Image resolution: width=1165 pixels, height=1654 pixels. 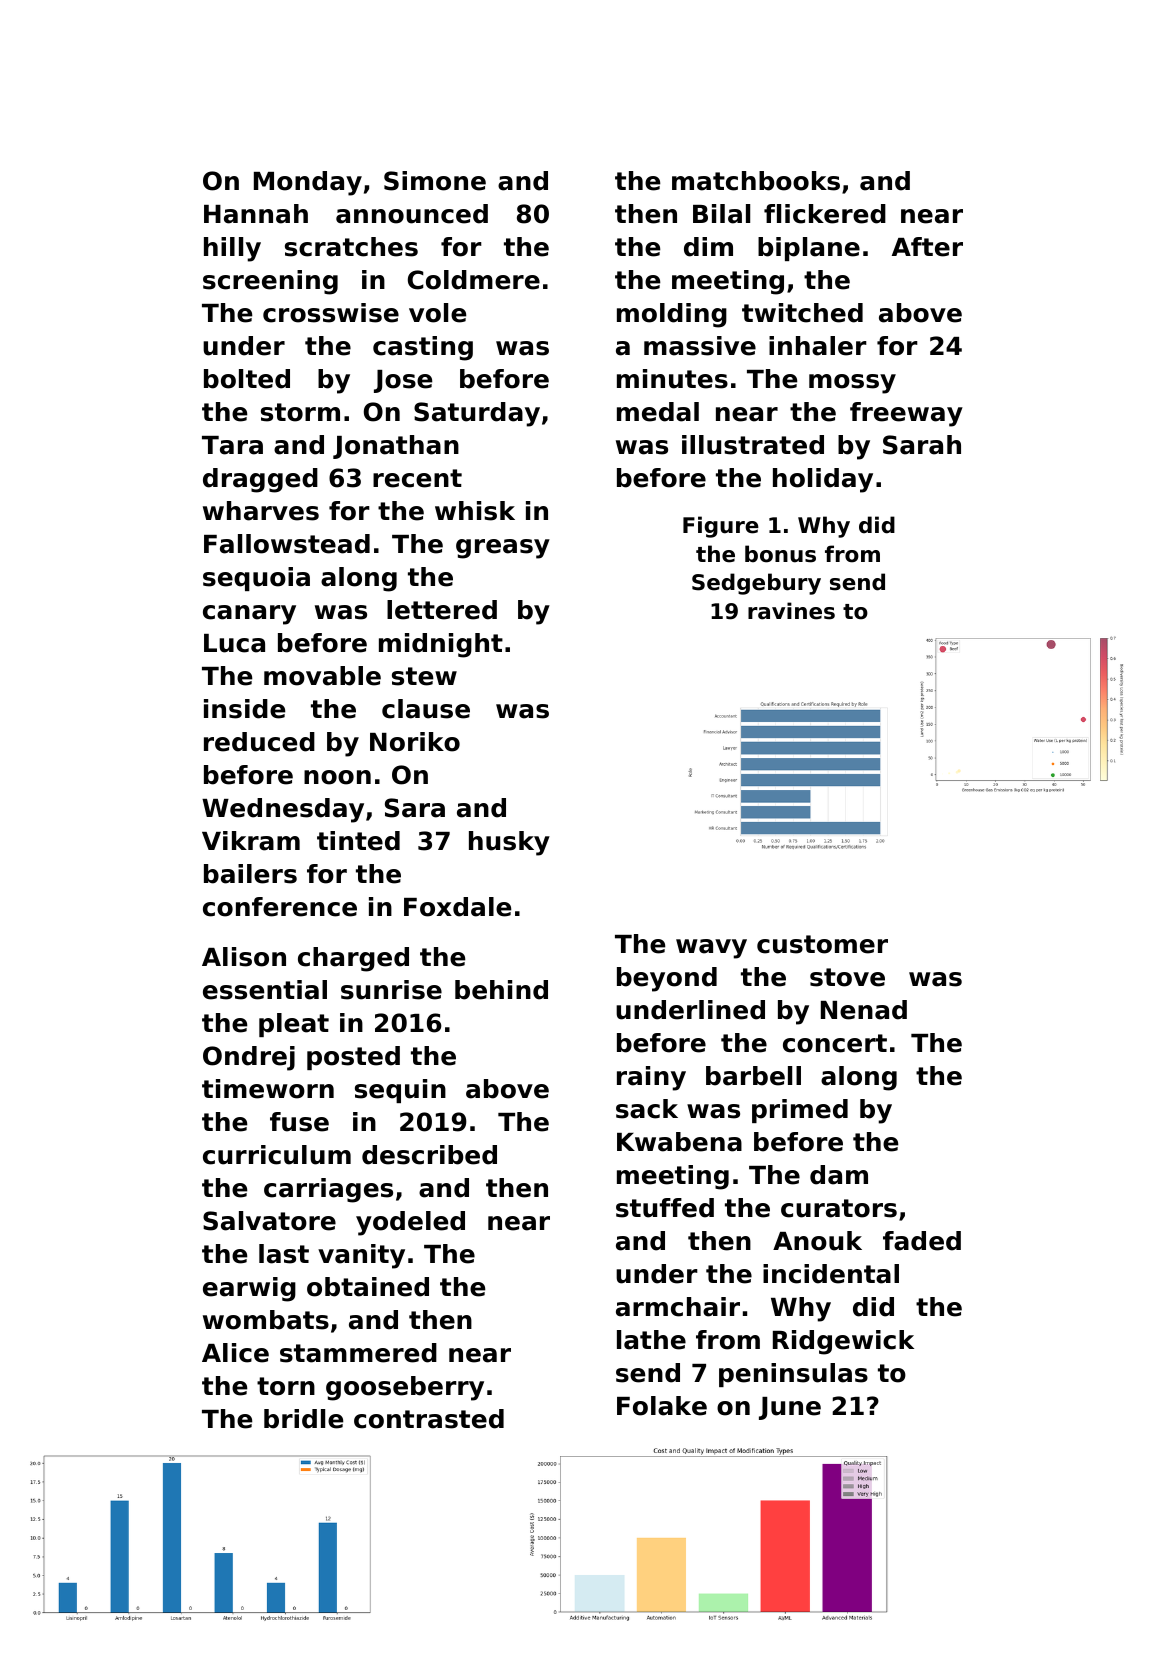 I want to click on matchbooks, so click(x=756, y=181).
